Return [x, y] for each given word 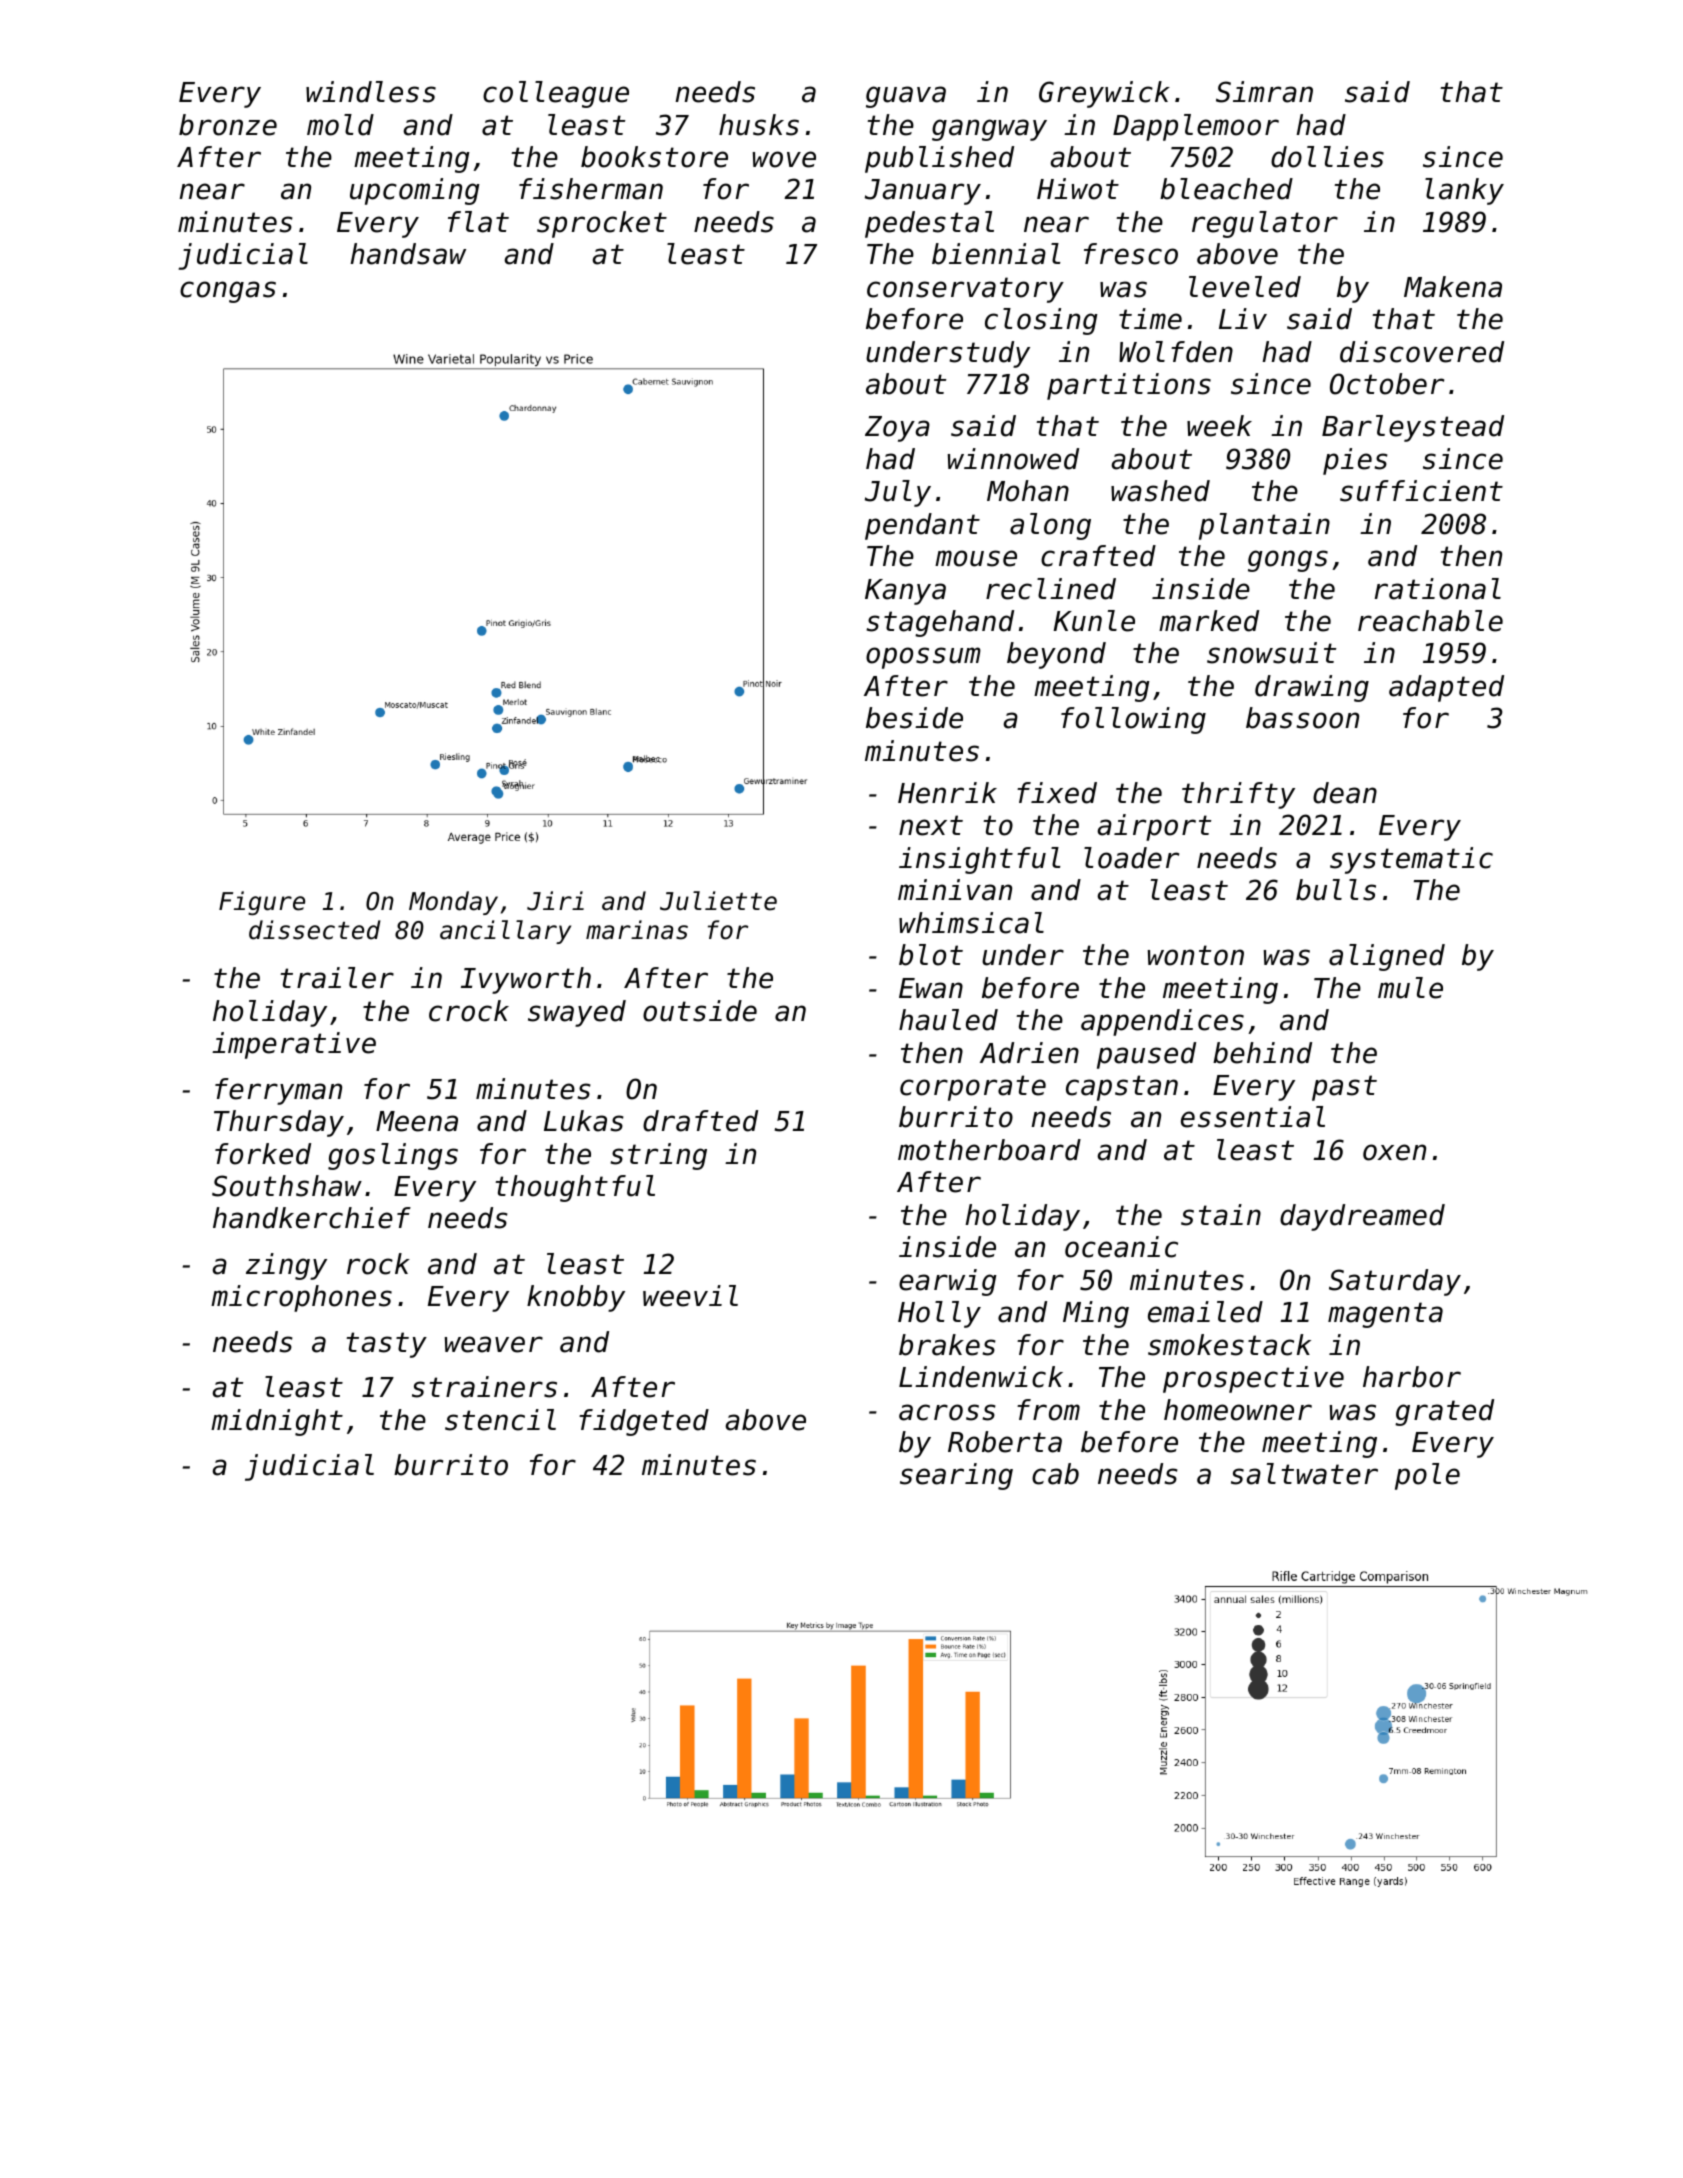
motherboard [989, 1150]
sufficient [1421, 491]
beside [914, 718]
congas [228, 292]
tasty [386, 1345]
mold [340, 125]
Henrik [947, 793]
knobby [576, 1298]
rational [1438, 589]
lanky [1464, 191]
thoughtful [575, 1188]
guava [906, 97]
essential [1253, 1117]
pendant [922, 526]
